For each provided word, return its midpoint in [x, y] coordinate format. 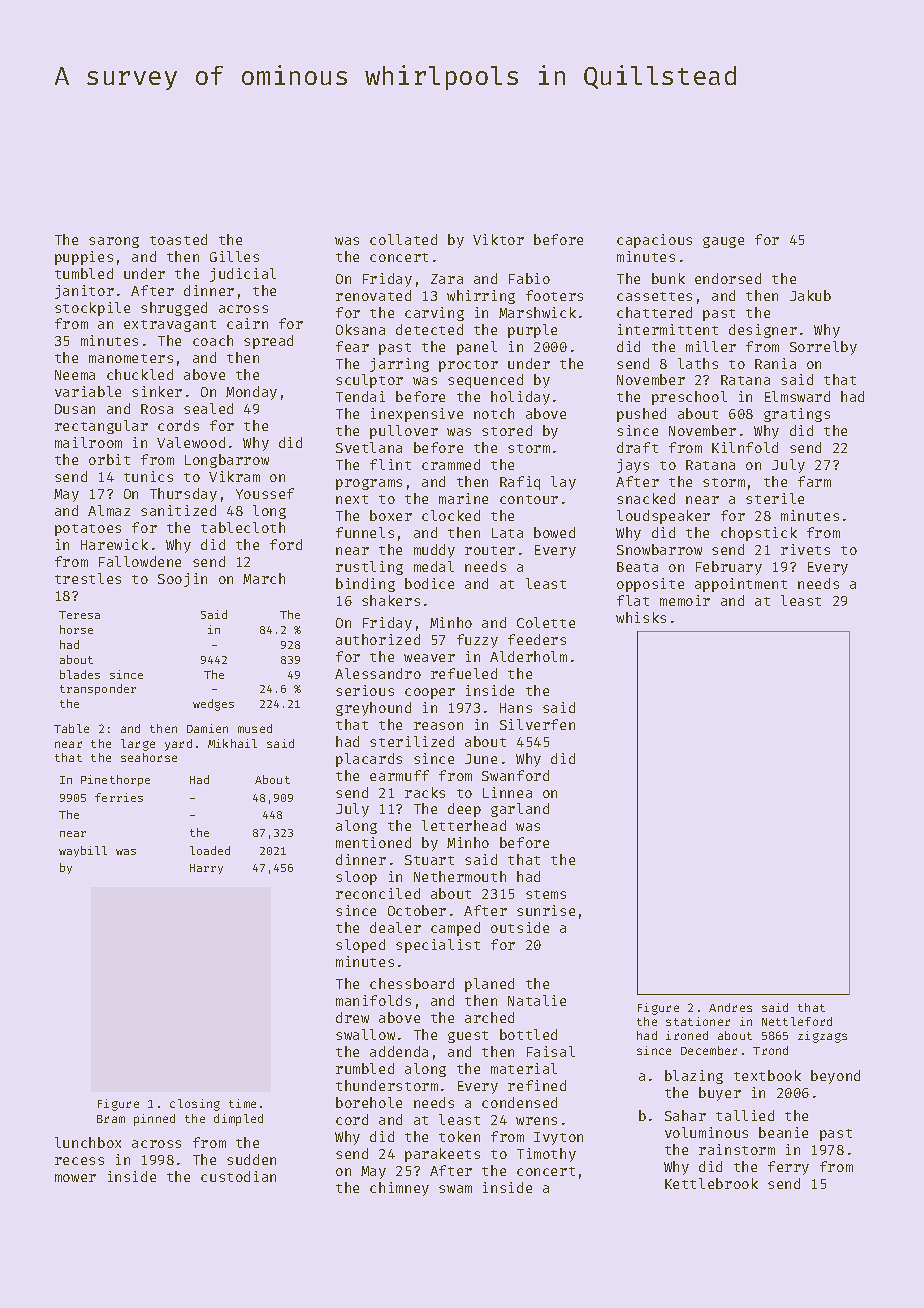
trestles [88, 578]
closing [195, 1105]
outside [520, 927]
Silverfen [537, 724]
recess [79, 1161]
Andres [730, 1007]
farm [814, 481]
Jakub [810, 295]
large [138, 745]
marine [463, 498]
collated [403, 239]
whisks [641, 617]
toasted [178, 239]
